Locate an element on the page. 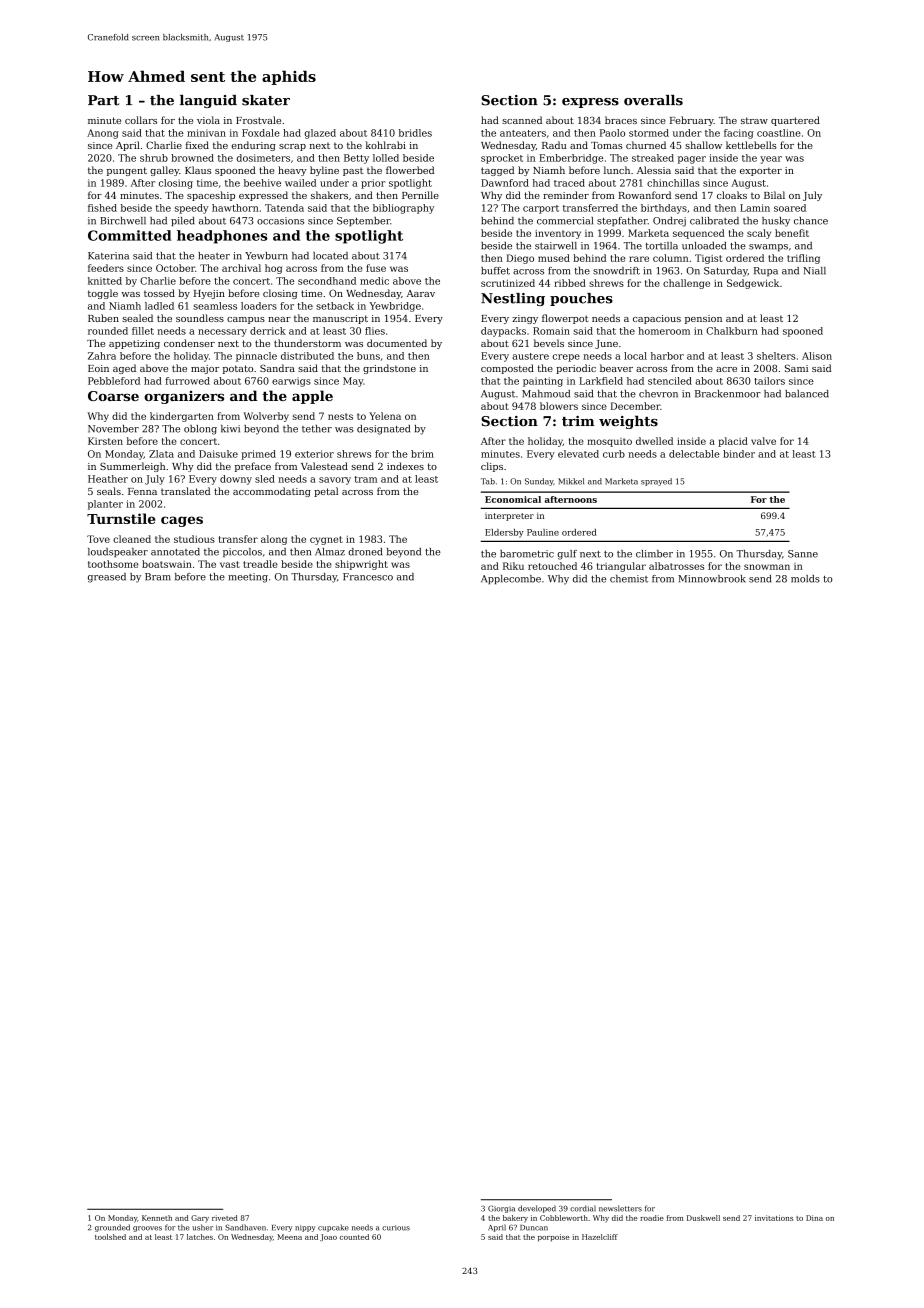  Bram is located at coordinates (158, 577).
